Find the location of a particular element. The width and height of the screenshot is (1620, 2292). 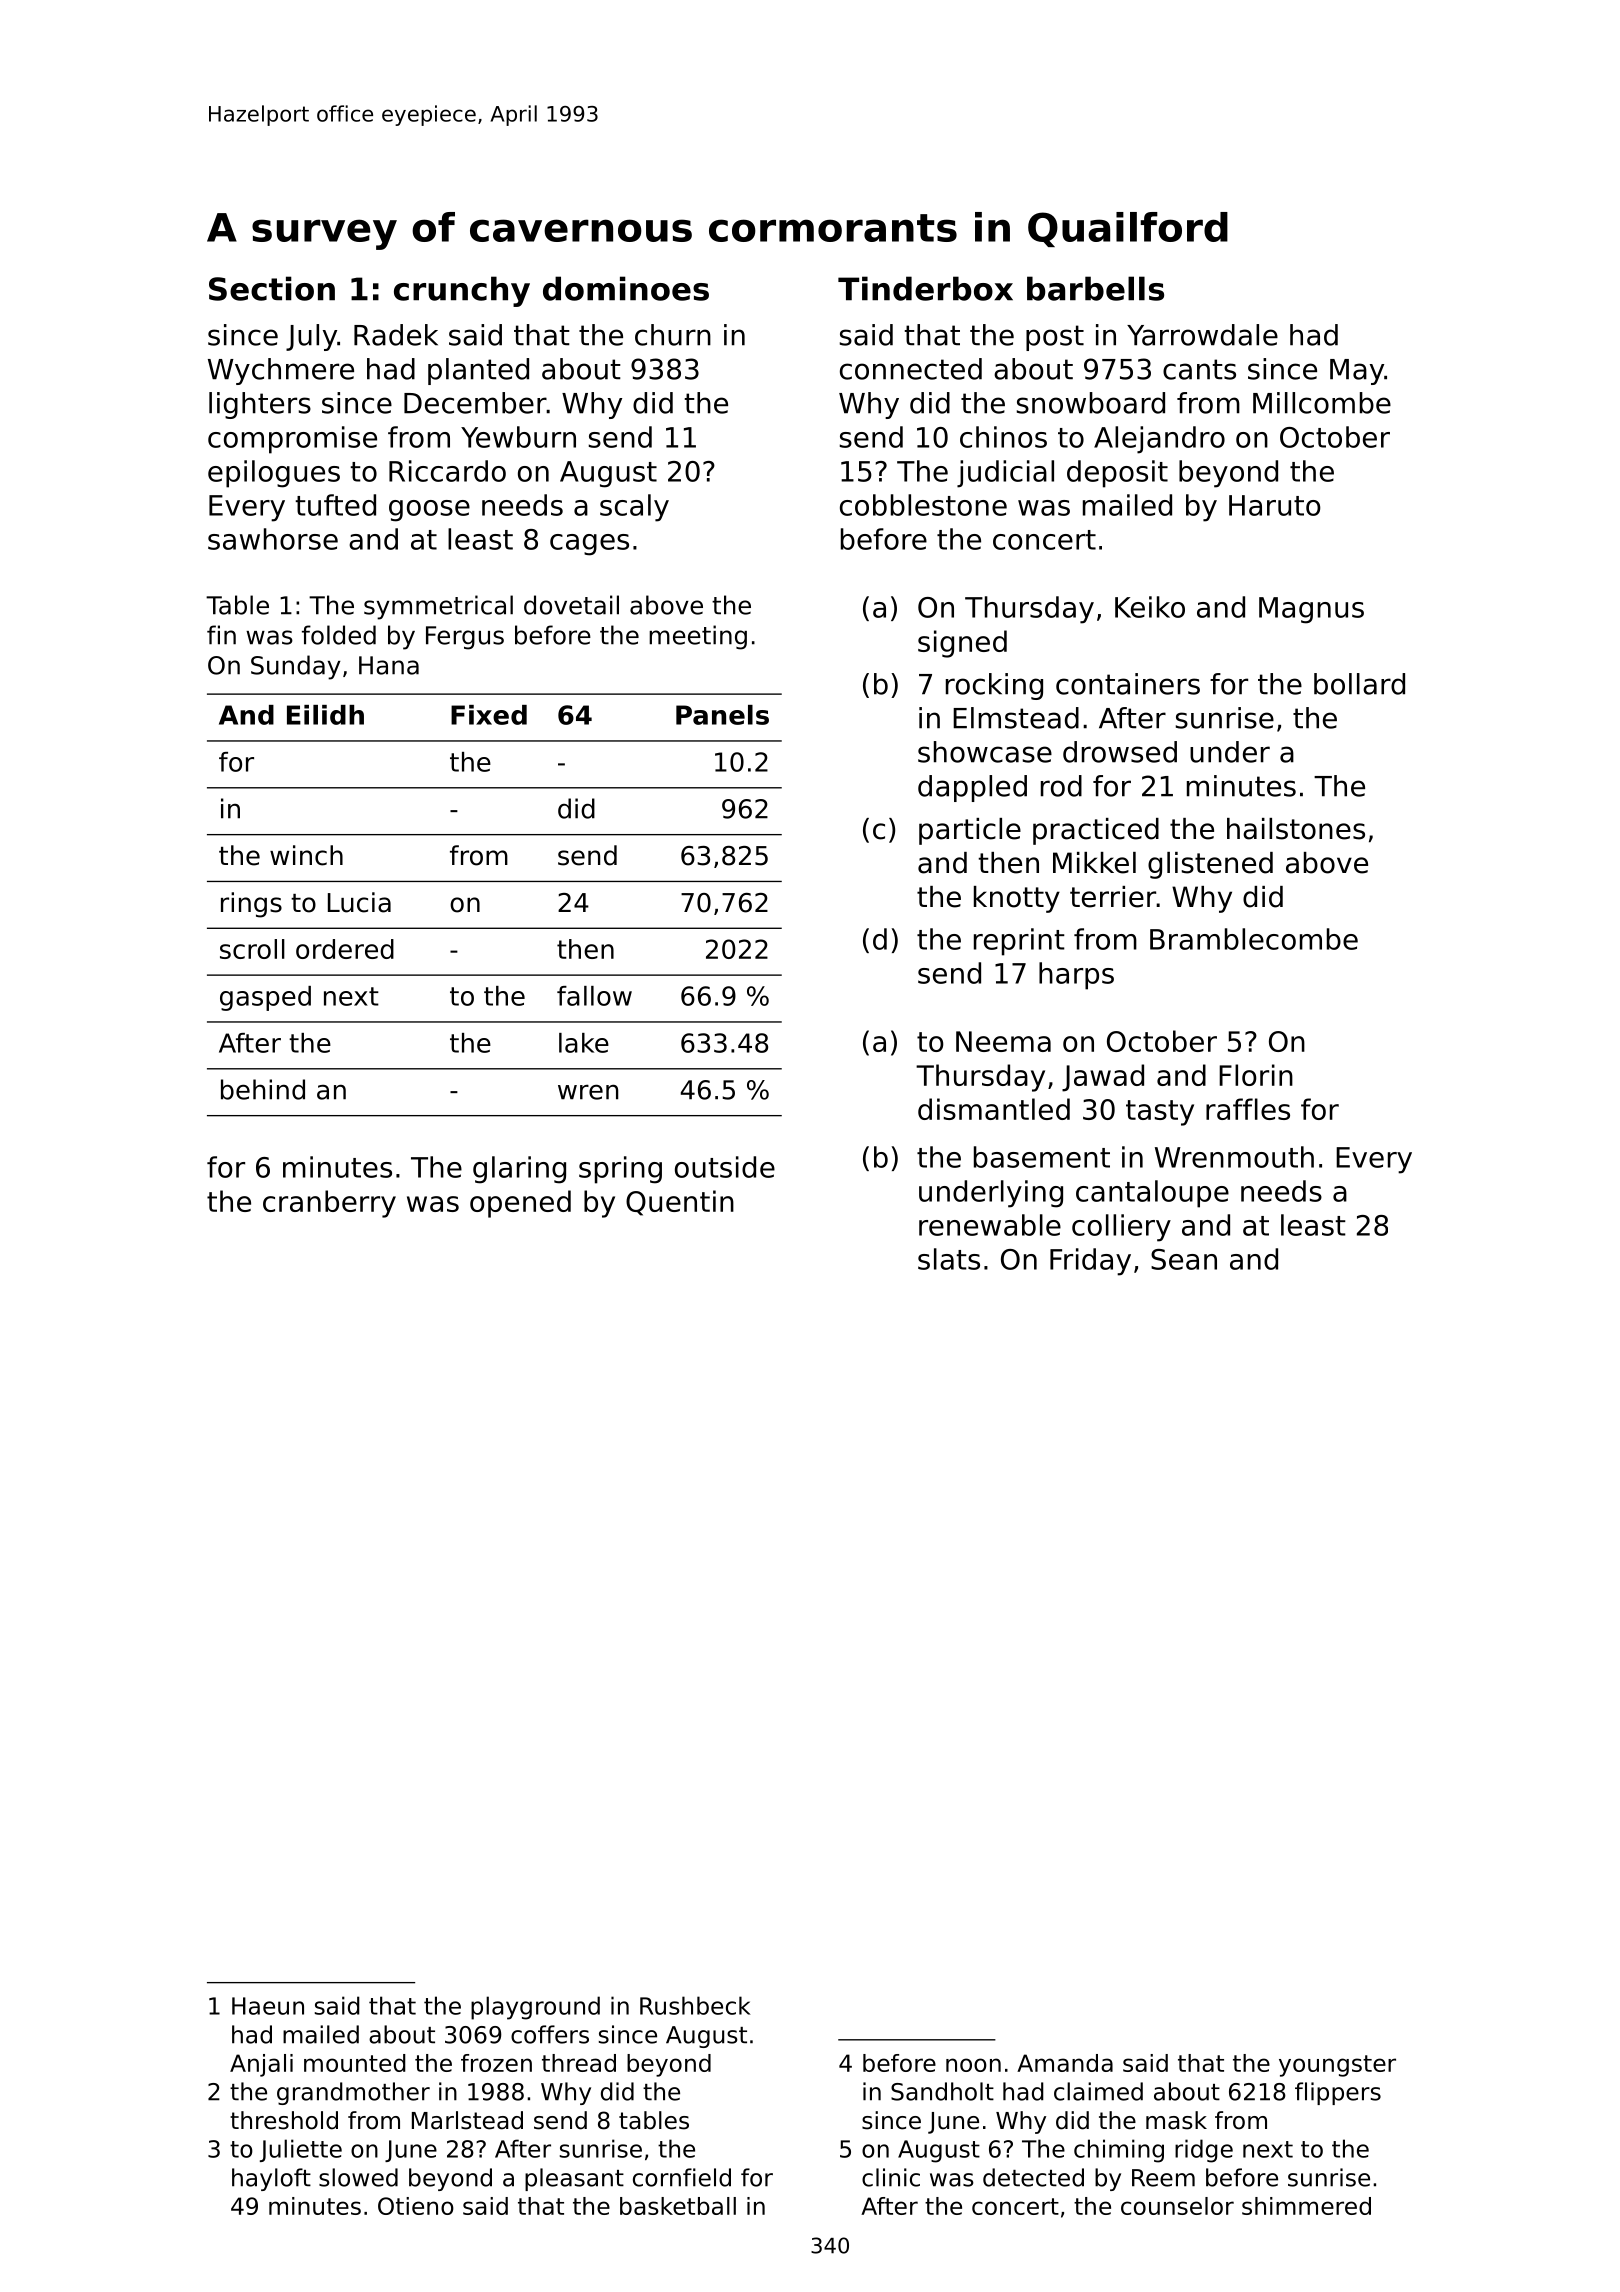

Bramblecombe is located at coordinates (1254, 939).
